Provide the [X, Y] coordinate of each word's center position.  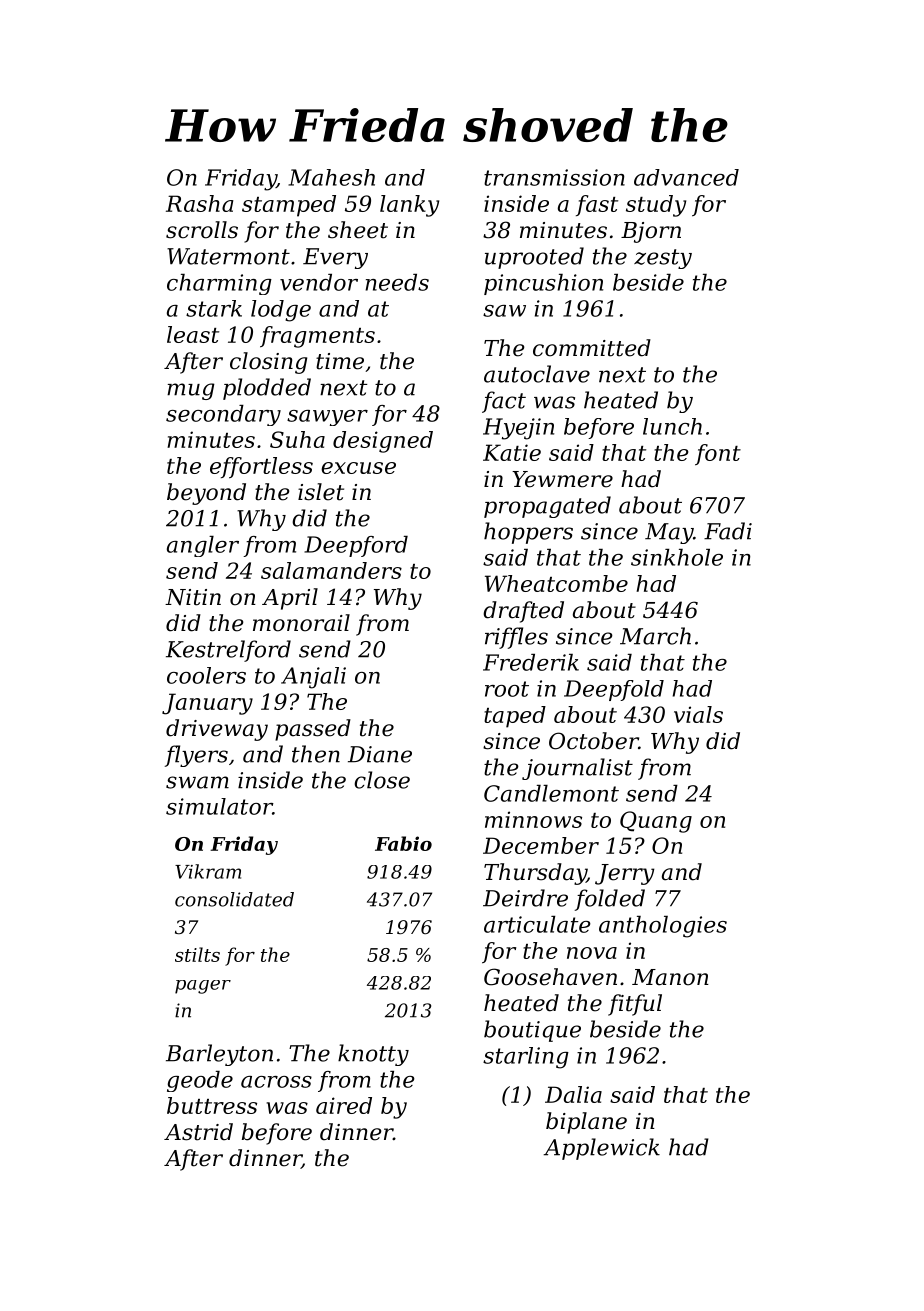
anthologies [663, 927]
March [655, 636]
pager [203, 987]
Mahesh [331, 177]
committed [592, 348]
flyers [196, 756]
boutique [532, 1031]
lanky [409, 206]
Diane [380, 754]
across [276, 1082]
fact [504, 402]
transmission [554, 177]
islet [321, 492]
